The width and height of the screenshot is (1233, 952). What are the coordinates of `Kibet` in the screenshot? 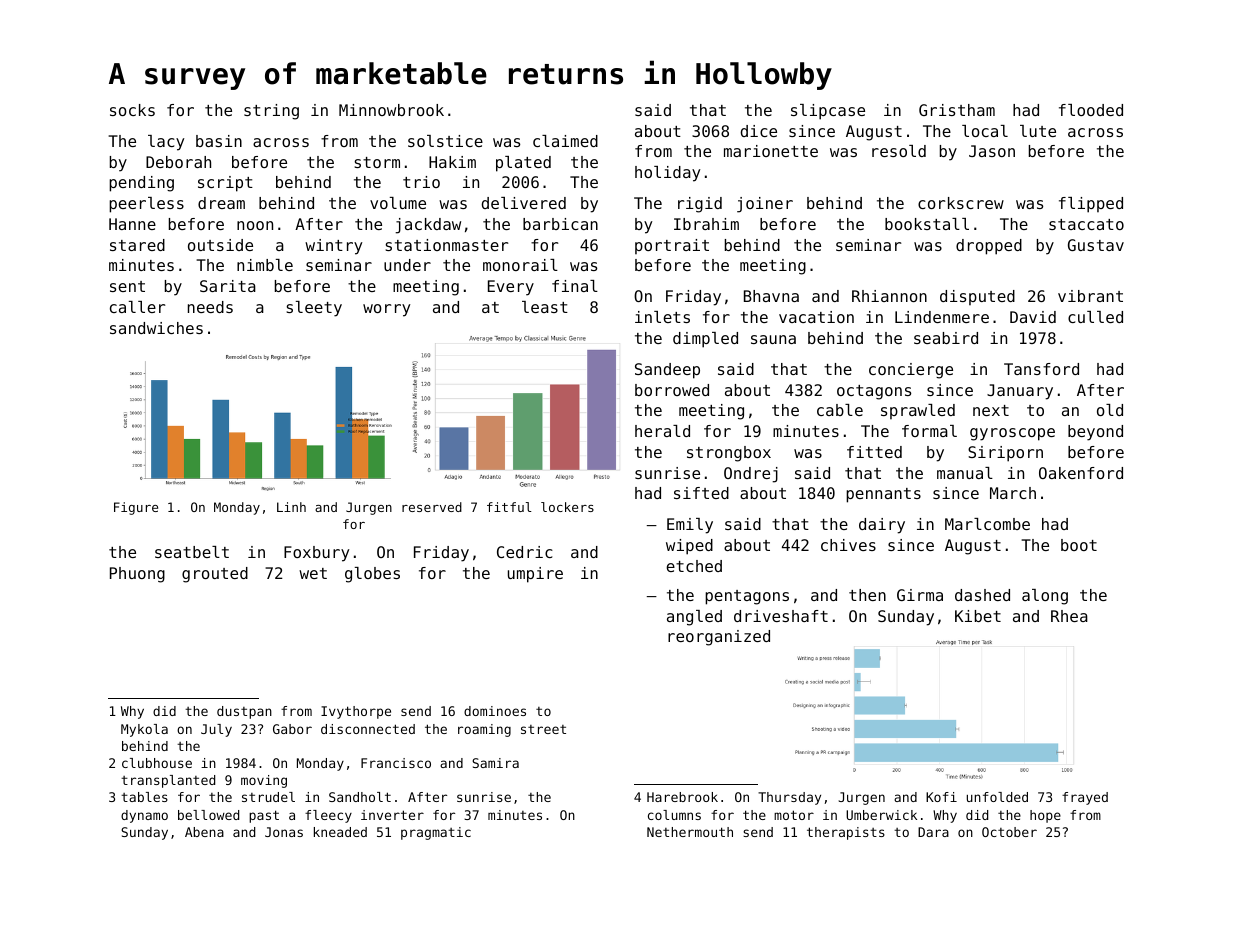 It's located at (978, 616).
